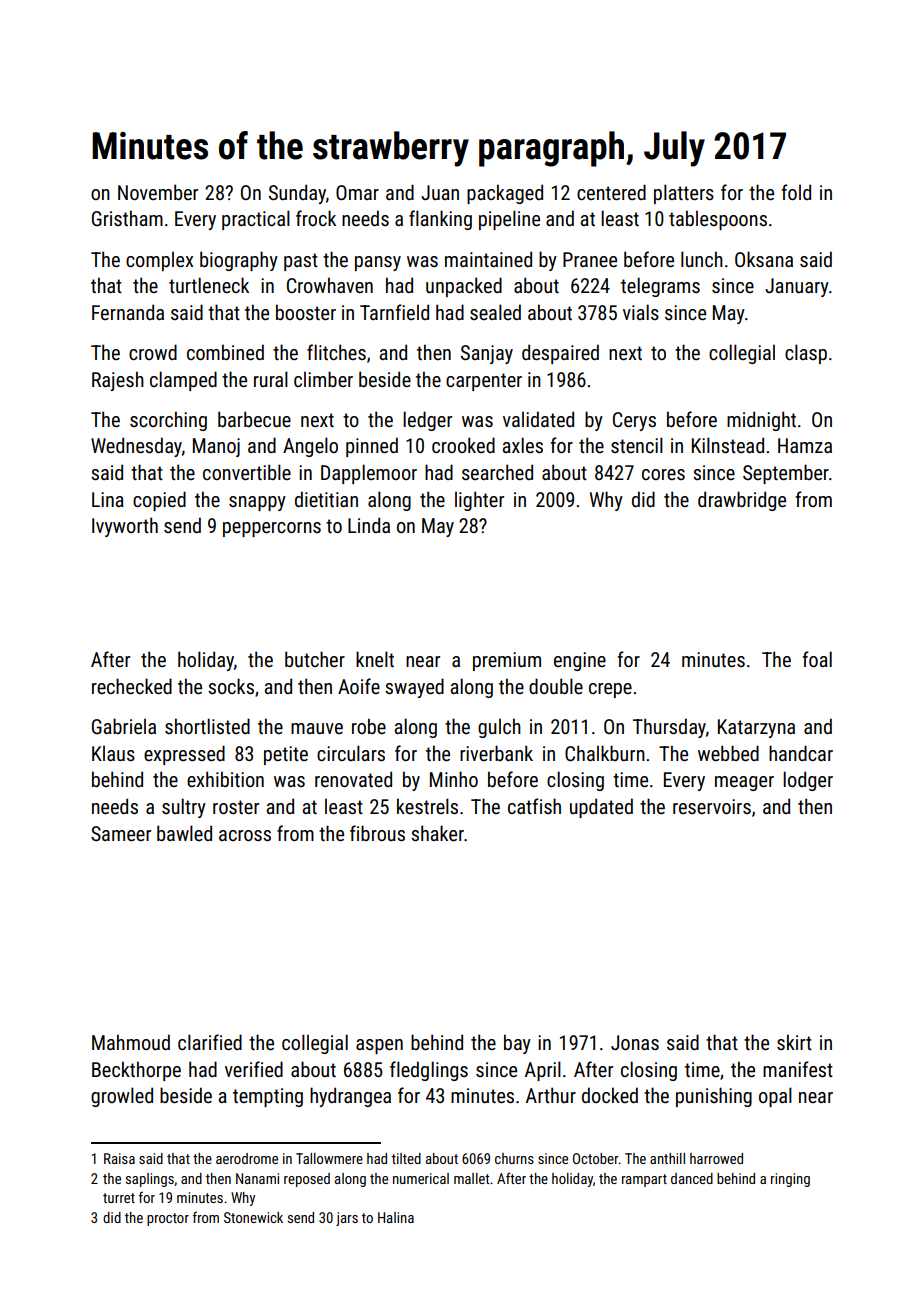 Image resolution: width=924 pixels, height=1311 pixels. What do you see at coordinates (357, 192) in the document?
I see `Omar` at bounding box center [357, 192].
